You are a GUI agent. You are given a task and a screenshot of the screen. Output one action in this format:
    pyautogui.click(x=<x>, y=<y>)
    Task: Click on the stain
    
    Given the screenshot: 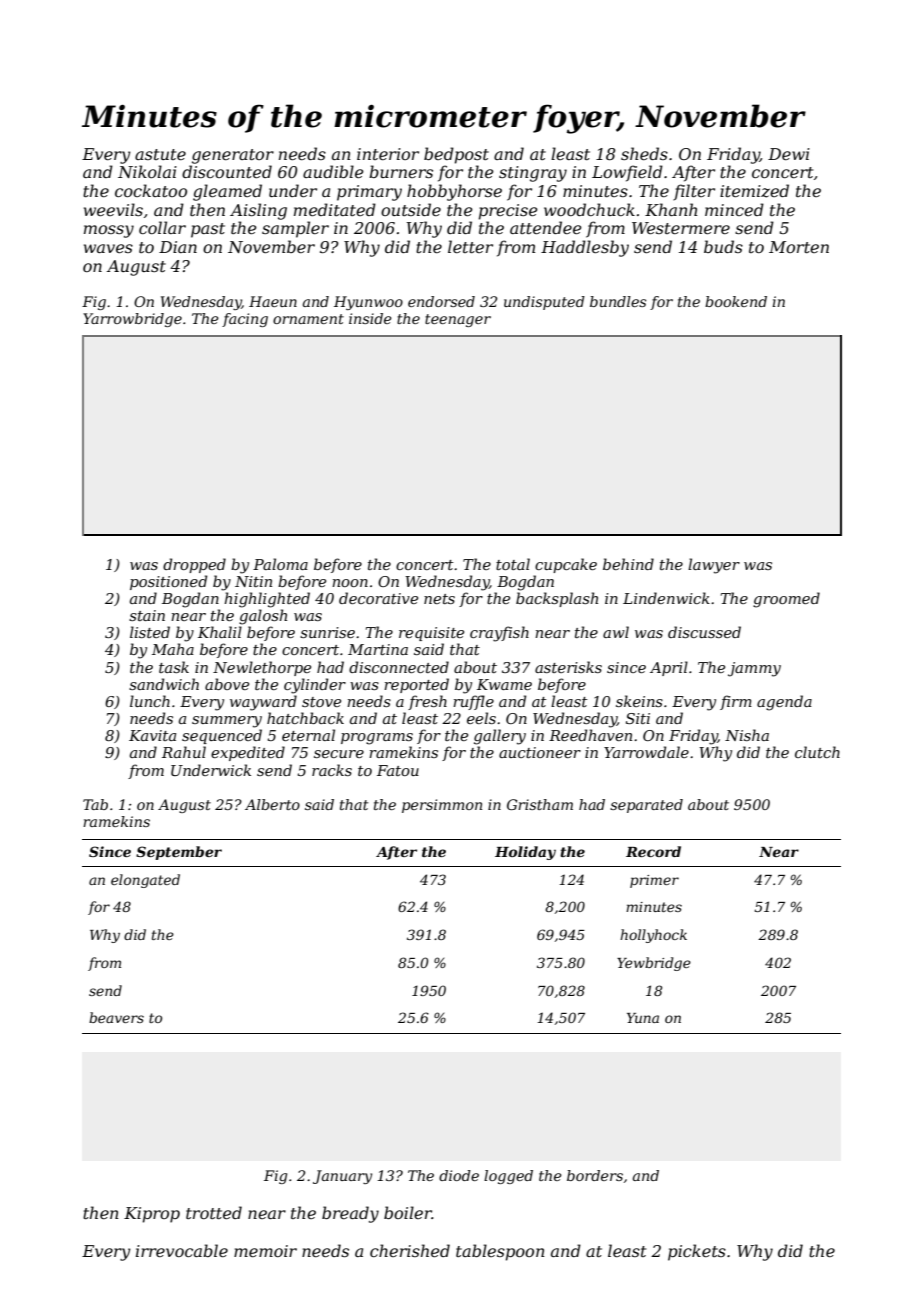 What is the action you would take?
    pyautogui.click(x=147, y=615)
